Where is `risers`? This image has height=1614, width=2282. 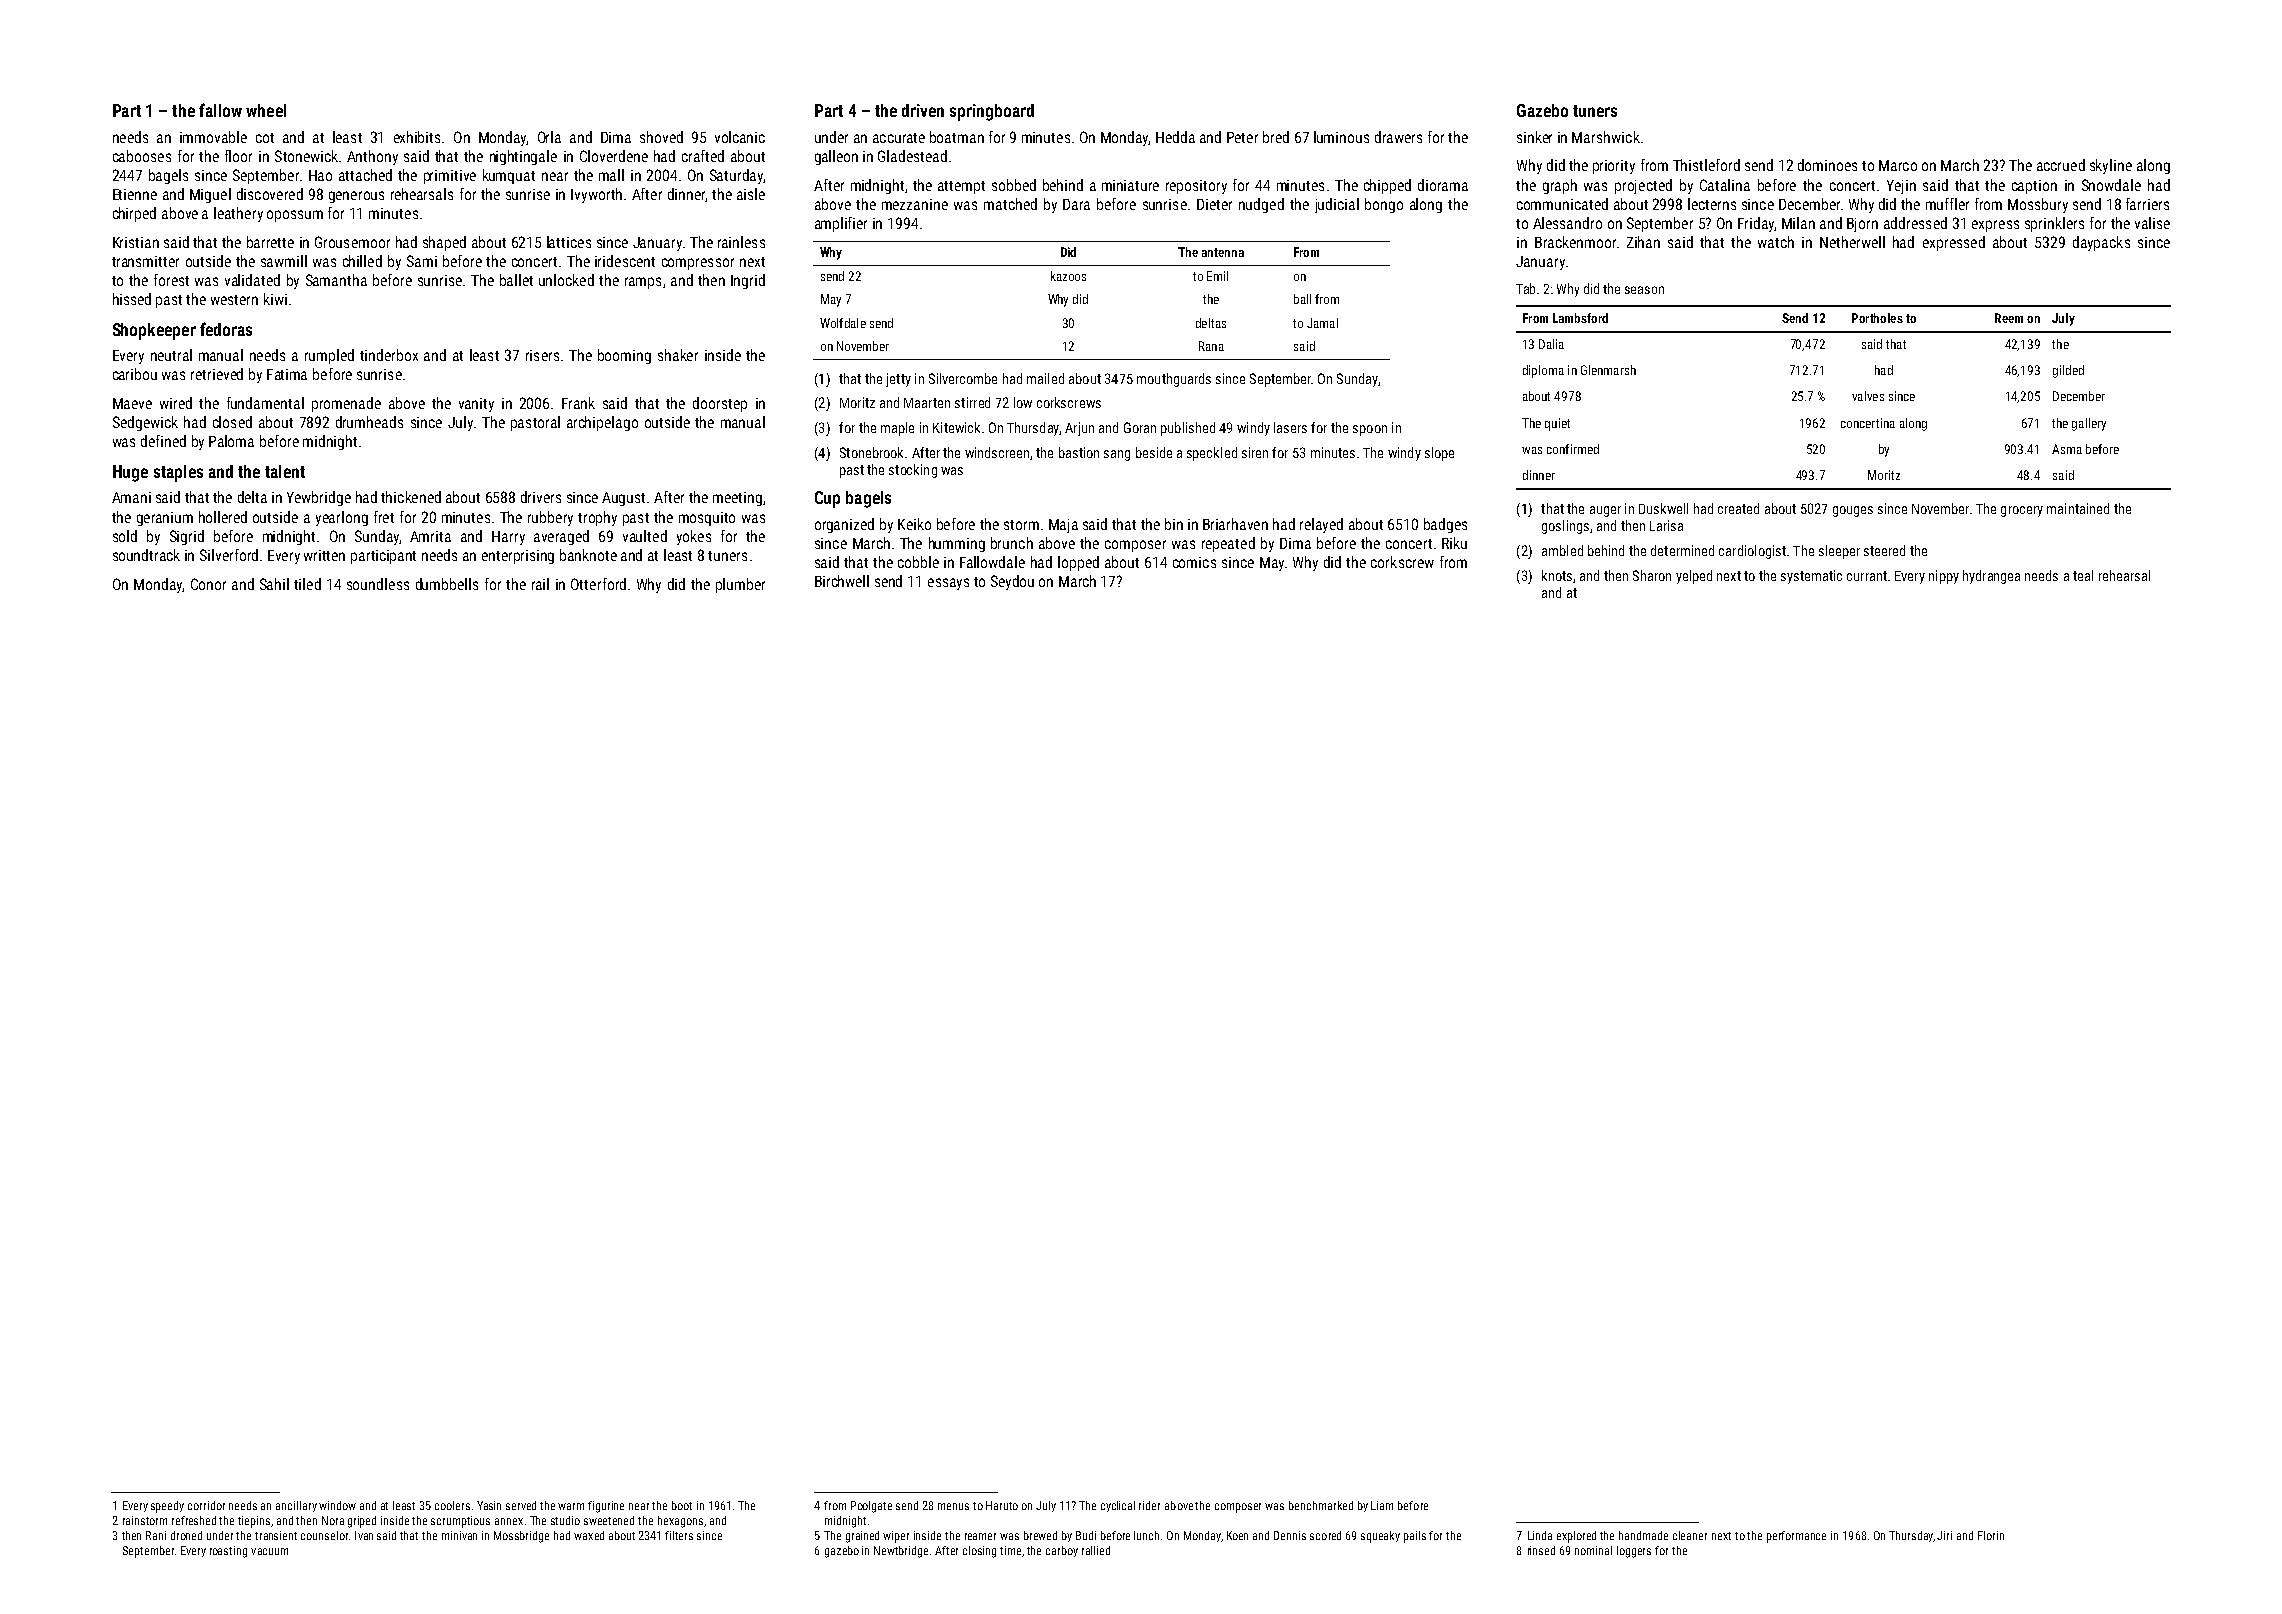
risers is located at coordinates (542, 355).
